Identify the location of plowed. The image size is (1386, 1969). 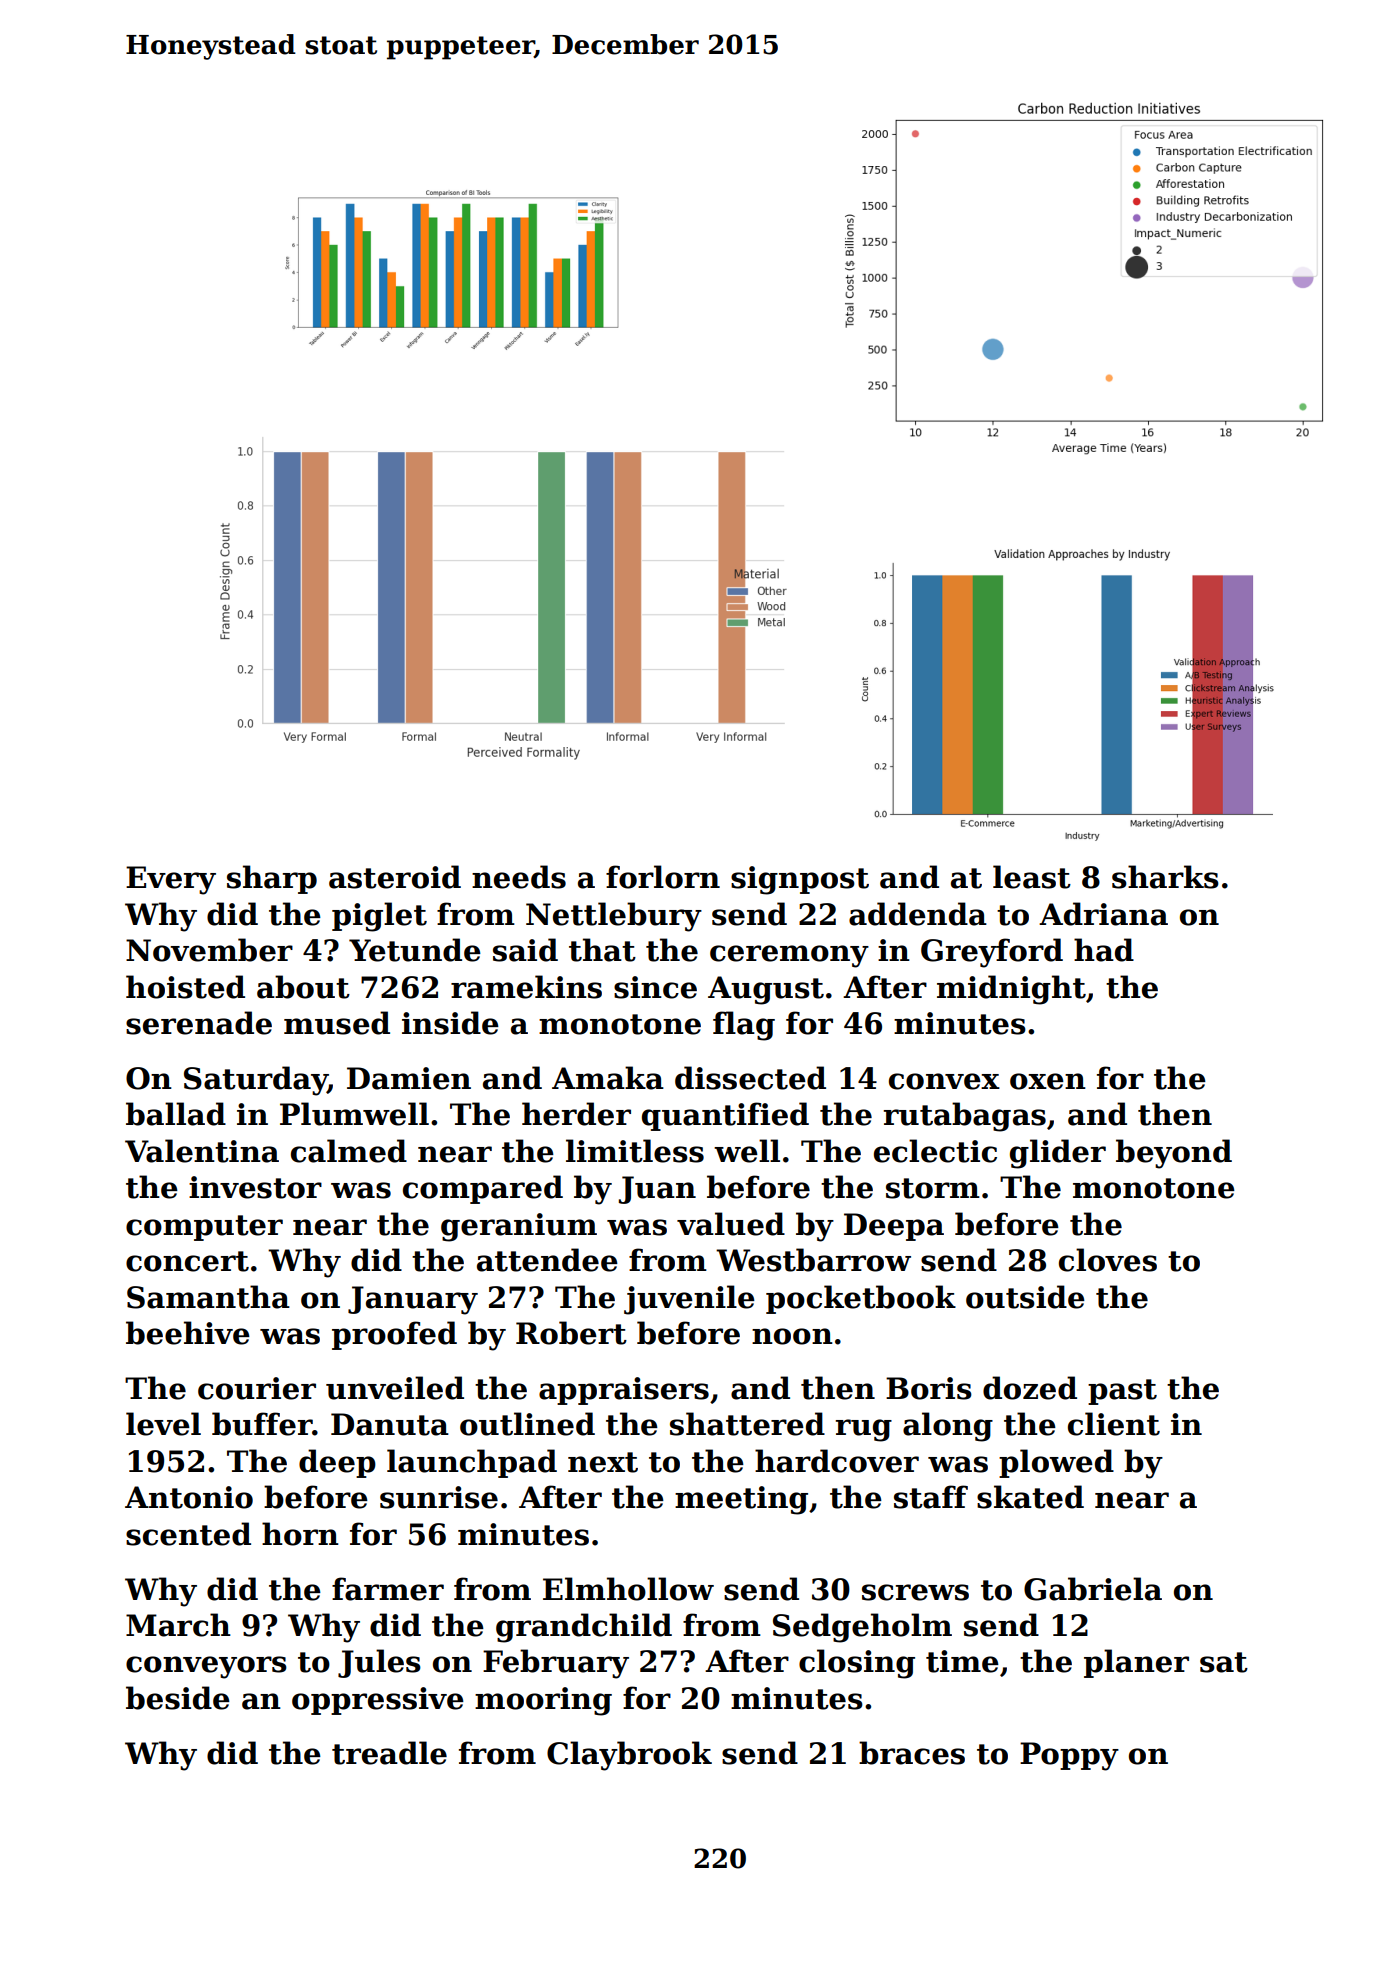
(1056, 1463).
